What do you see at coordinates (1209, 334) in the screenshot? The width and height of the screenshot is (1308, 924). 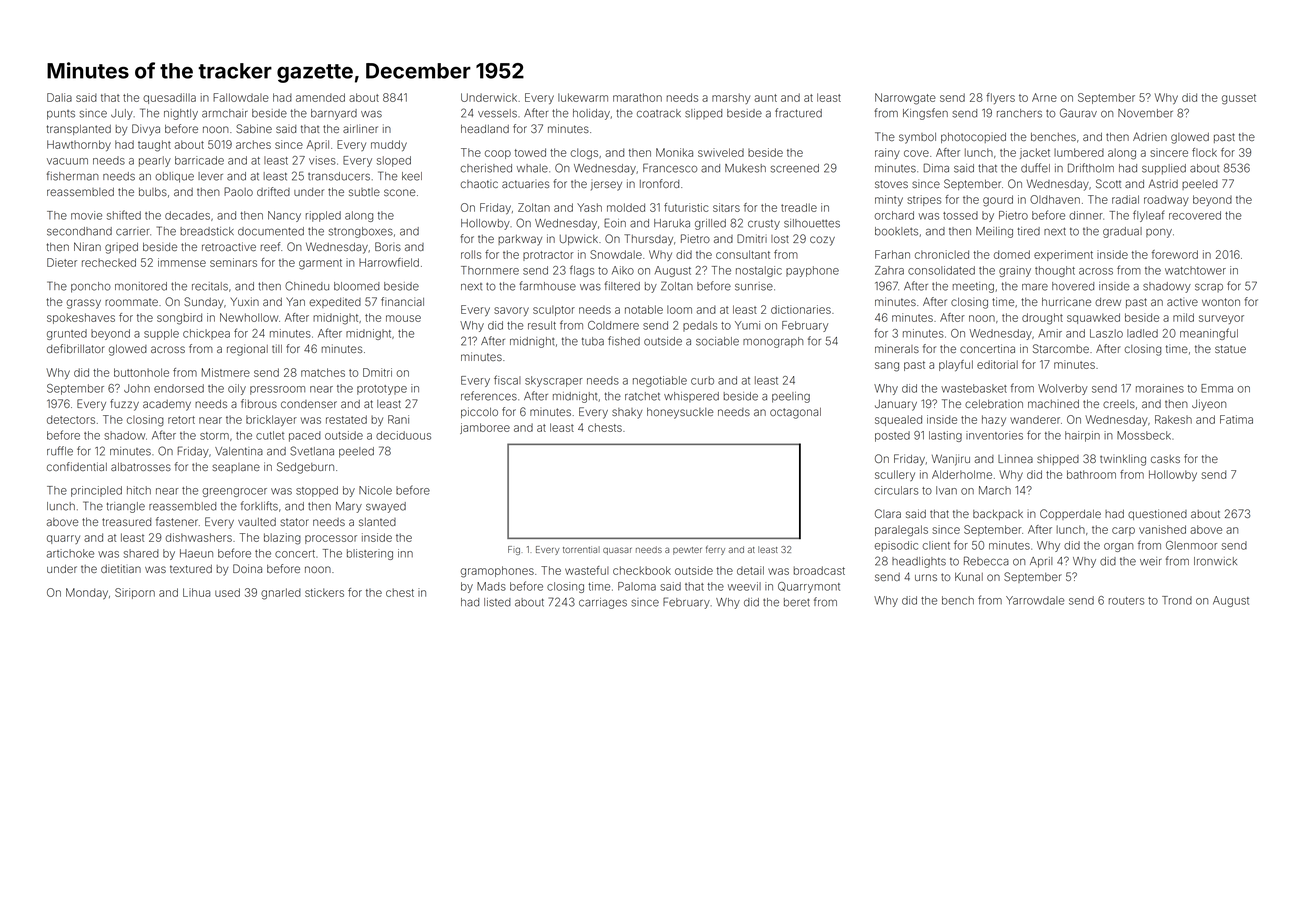 I see `meaningful` at bounding box center [1209, 334].
